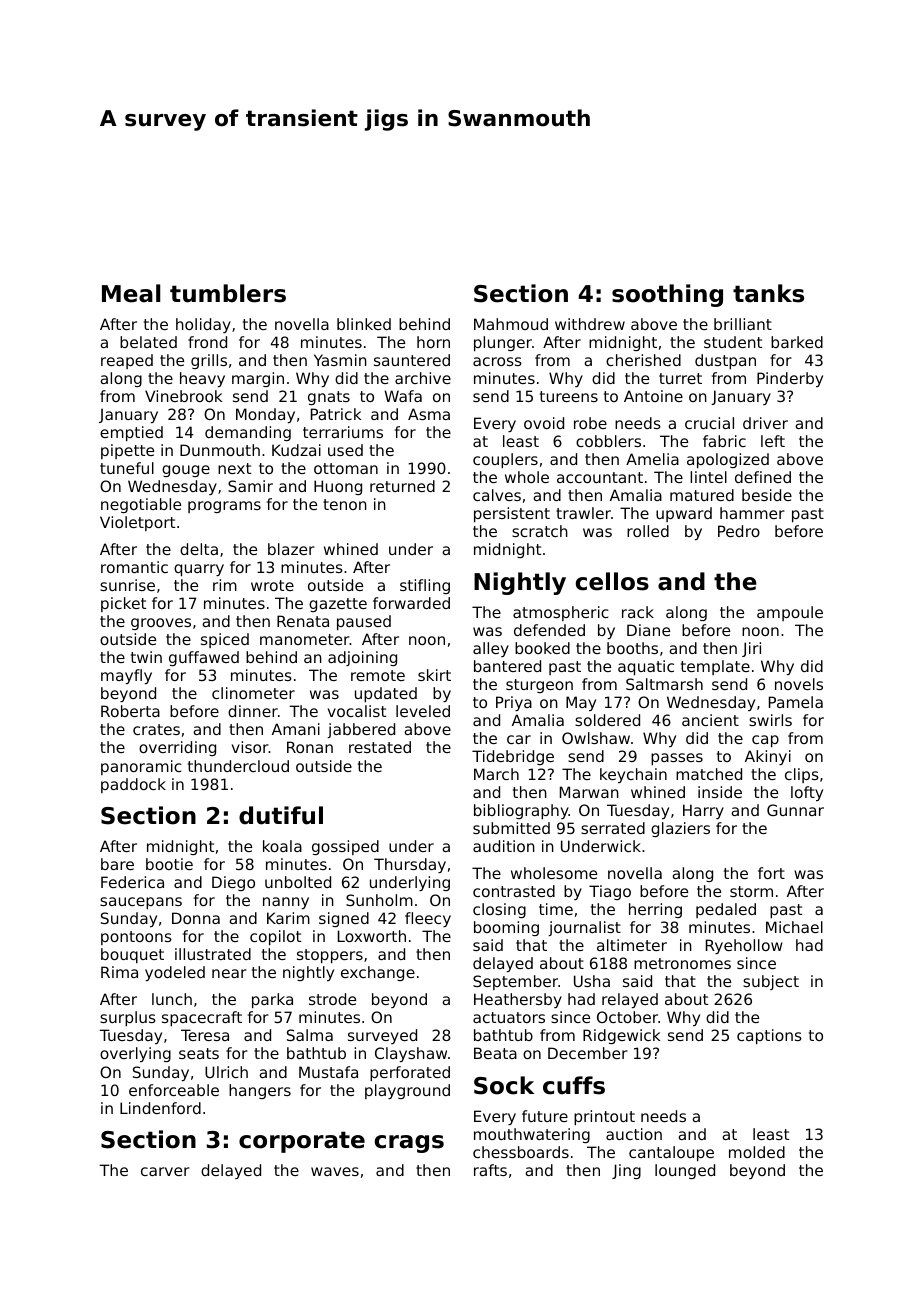 The image size is (924, 1308). What do you see at coordinates (340, 360) in the document?
I see `Yasmin` at bounding box center [340, 360].
